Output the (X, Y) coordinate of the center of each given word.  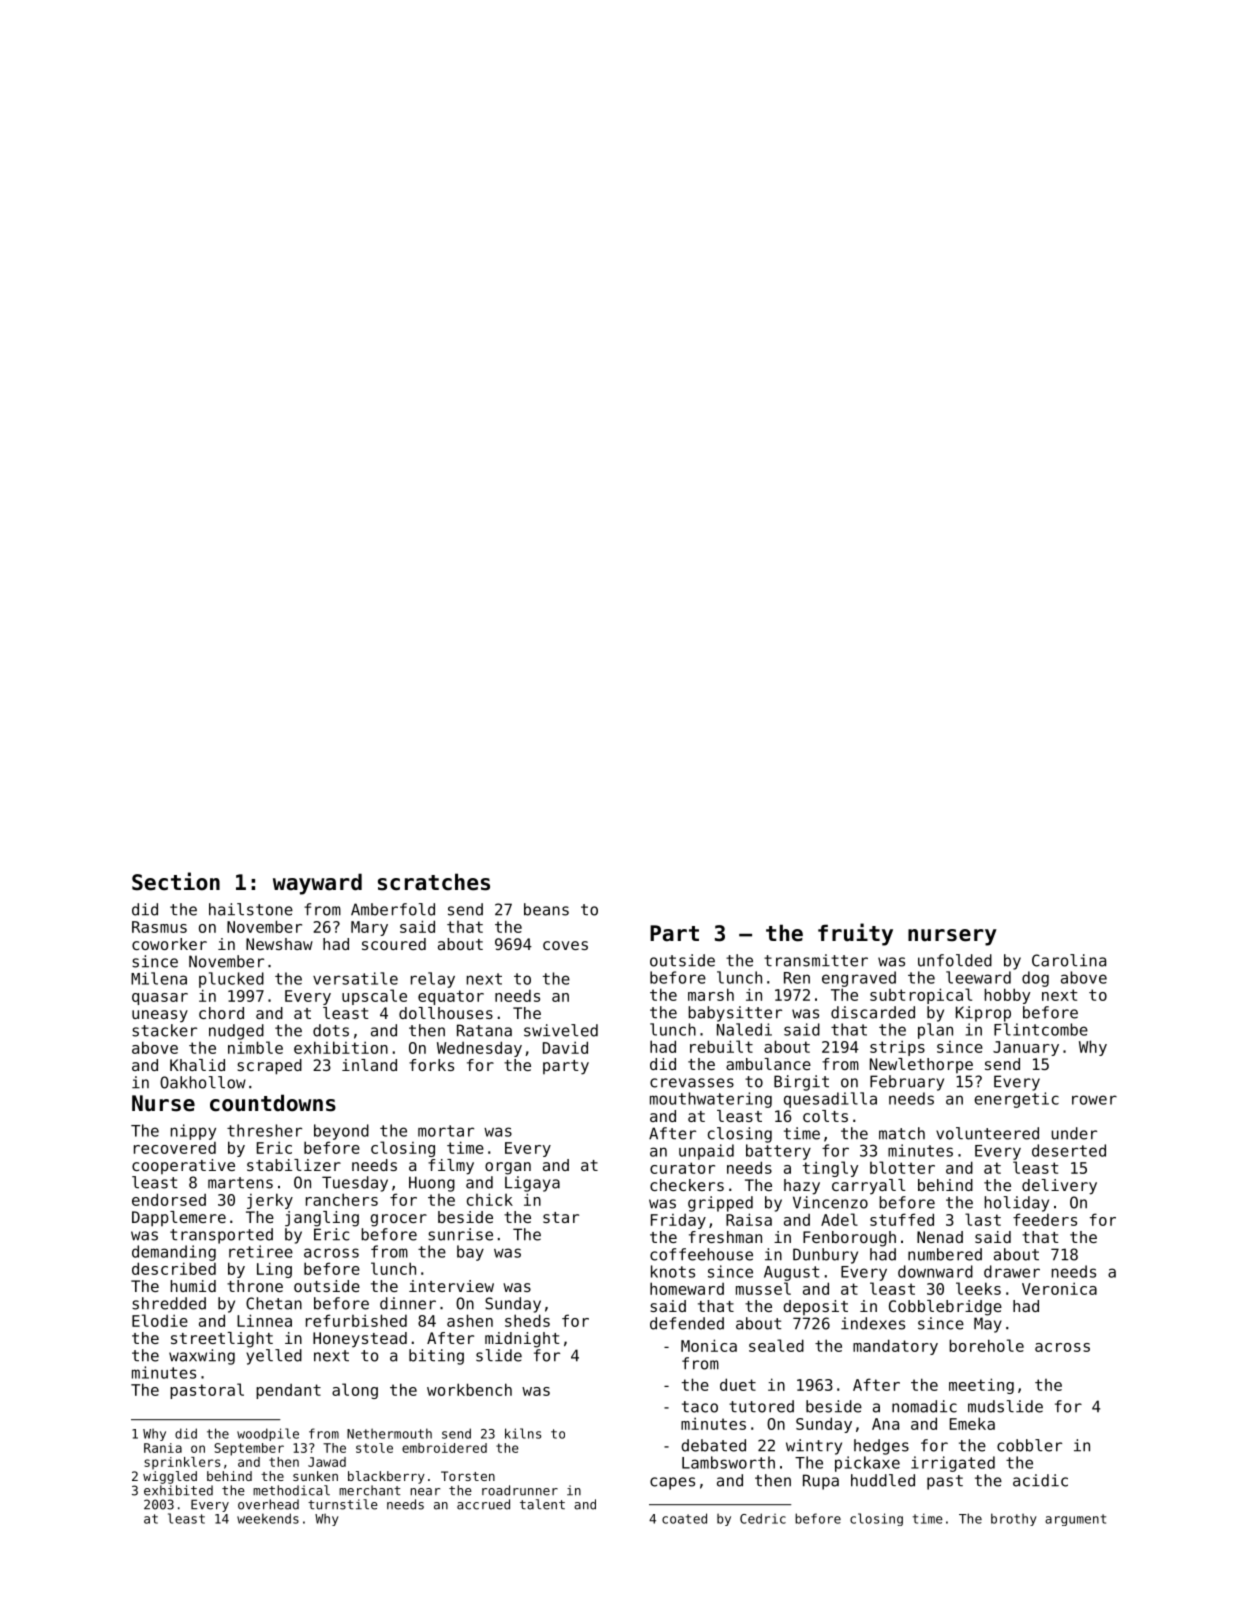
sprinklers (182, 1463)
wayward (317, 884)
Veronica (1059, 1288)
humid (193, 1286)
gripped (720, 1204)
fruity (855, 934)
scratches (434, 882)
